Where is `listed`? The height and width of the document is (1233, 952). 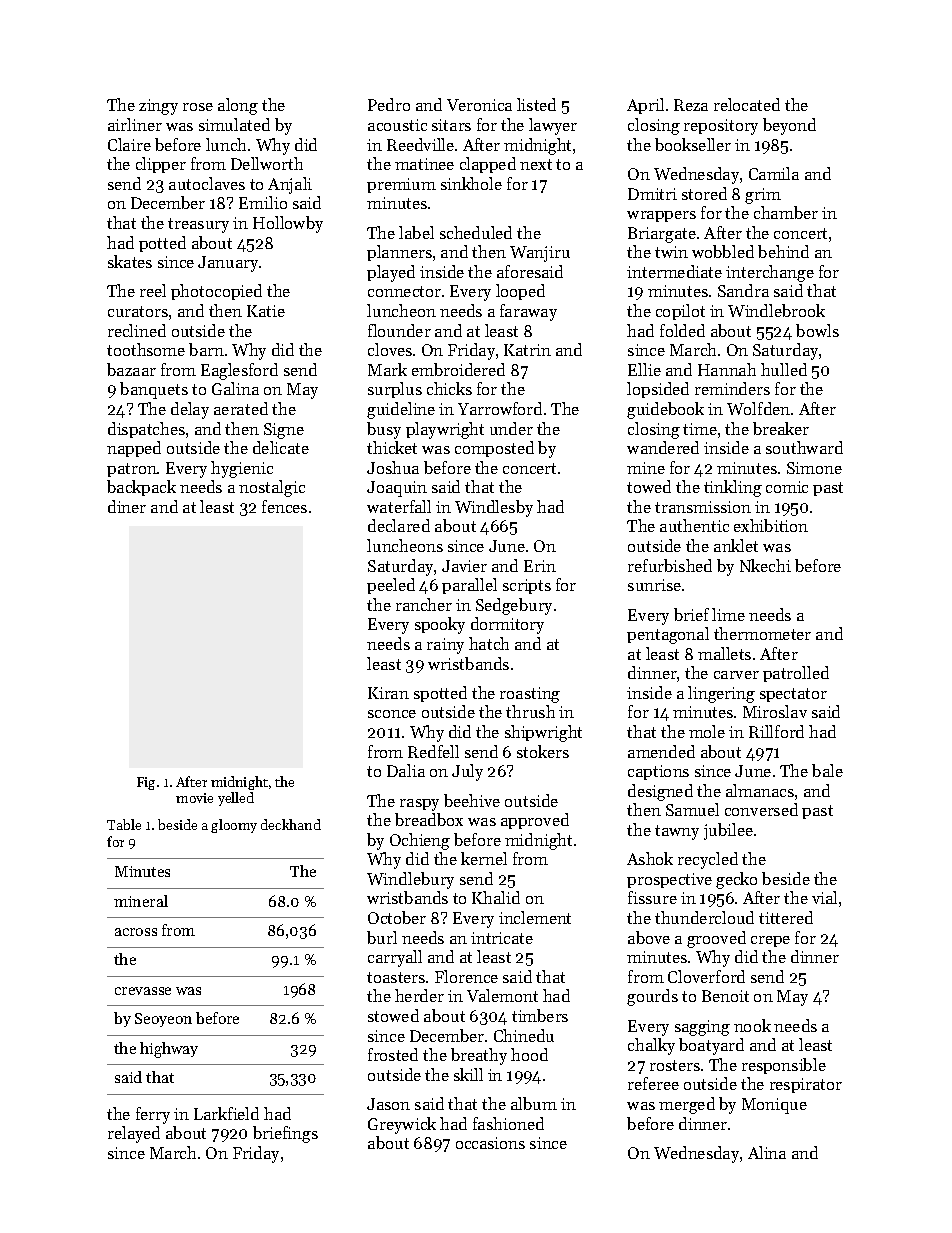
listed is located at coordinates (536, 104).
